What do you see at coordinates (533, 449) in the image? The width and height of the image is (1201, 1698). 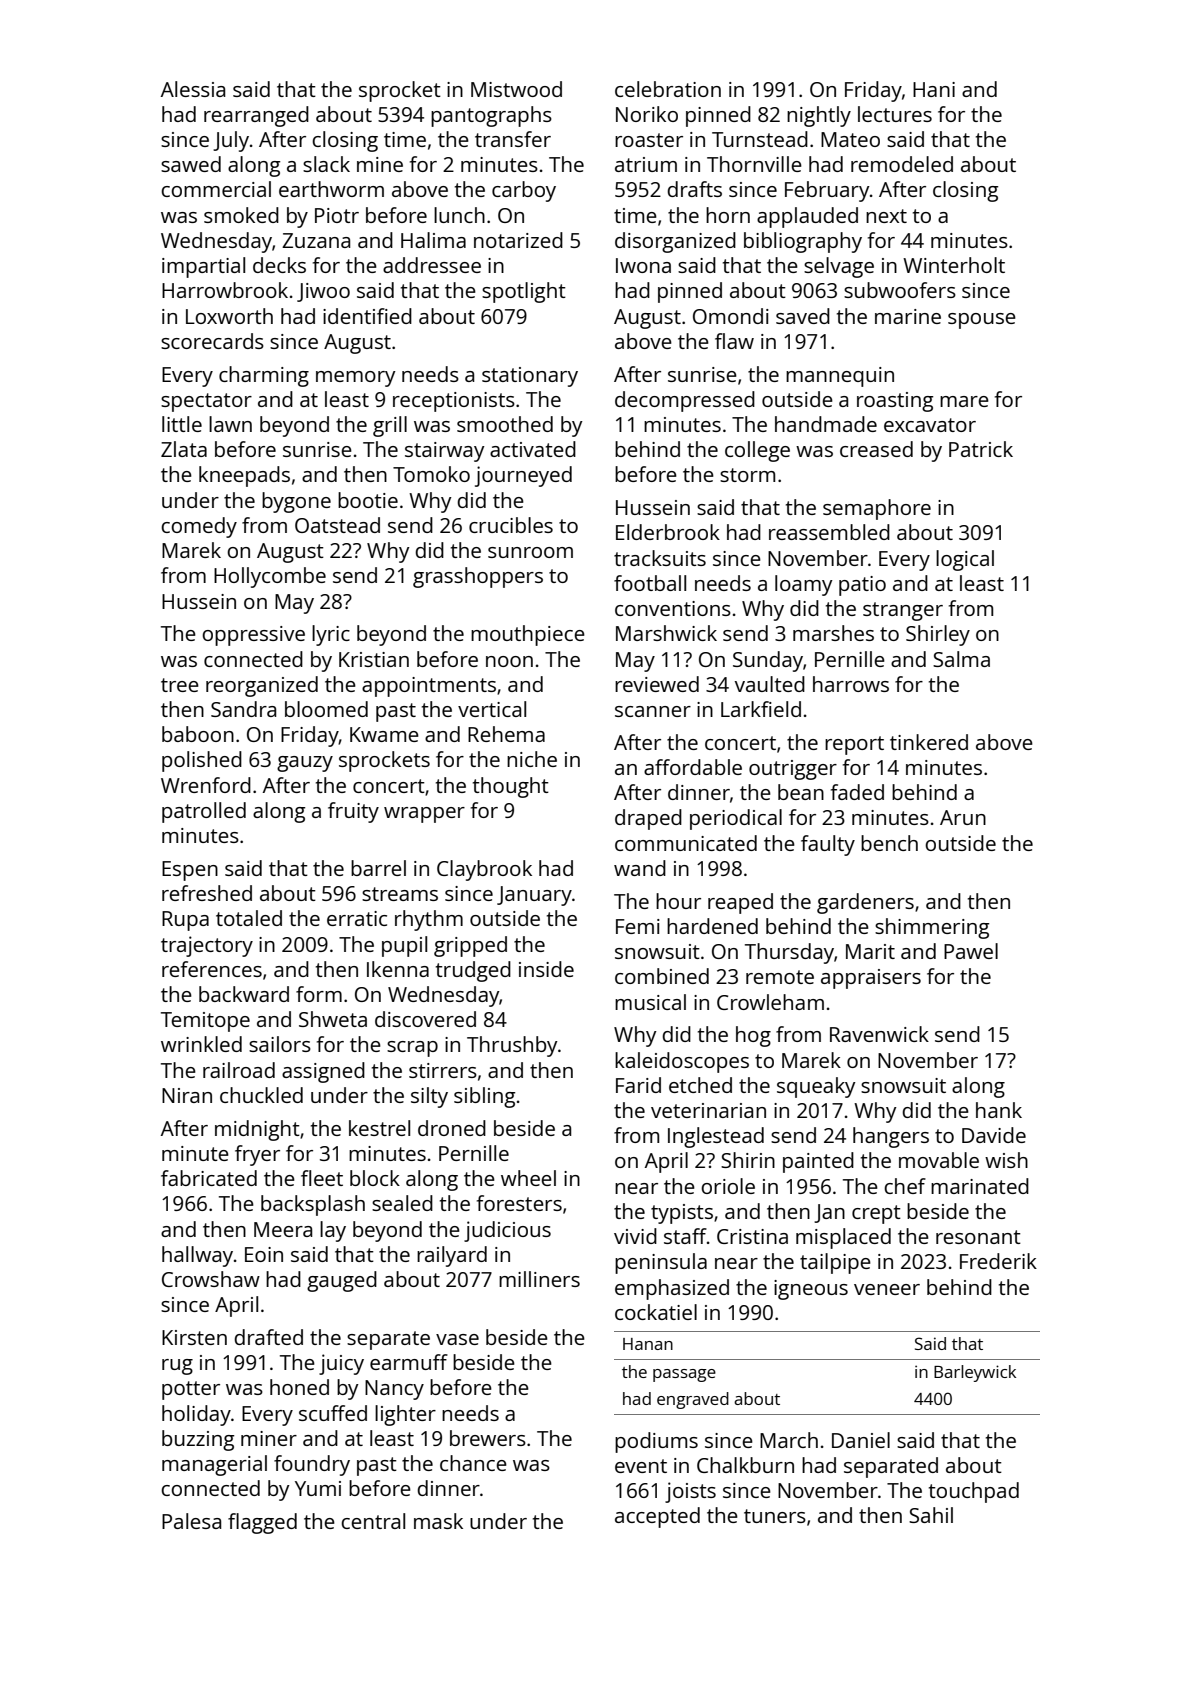 I see `activated` at bounding box center [533, 449].
